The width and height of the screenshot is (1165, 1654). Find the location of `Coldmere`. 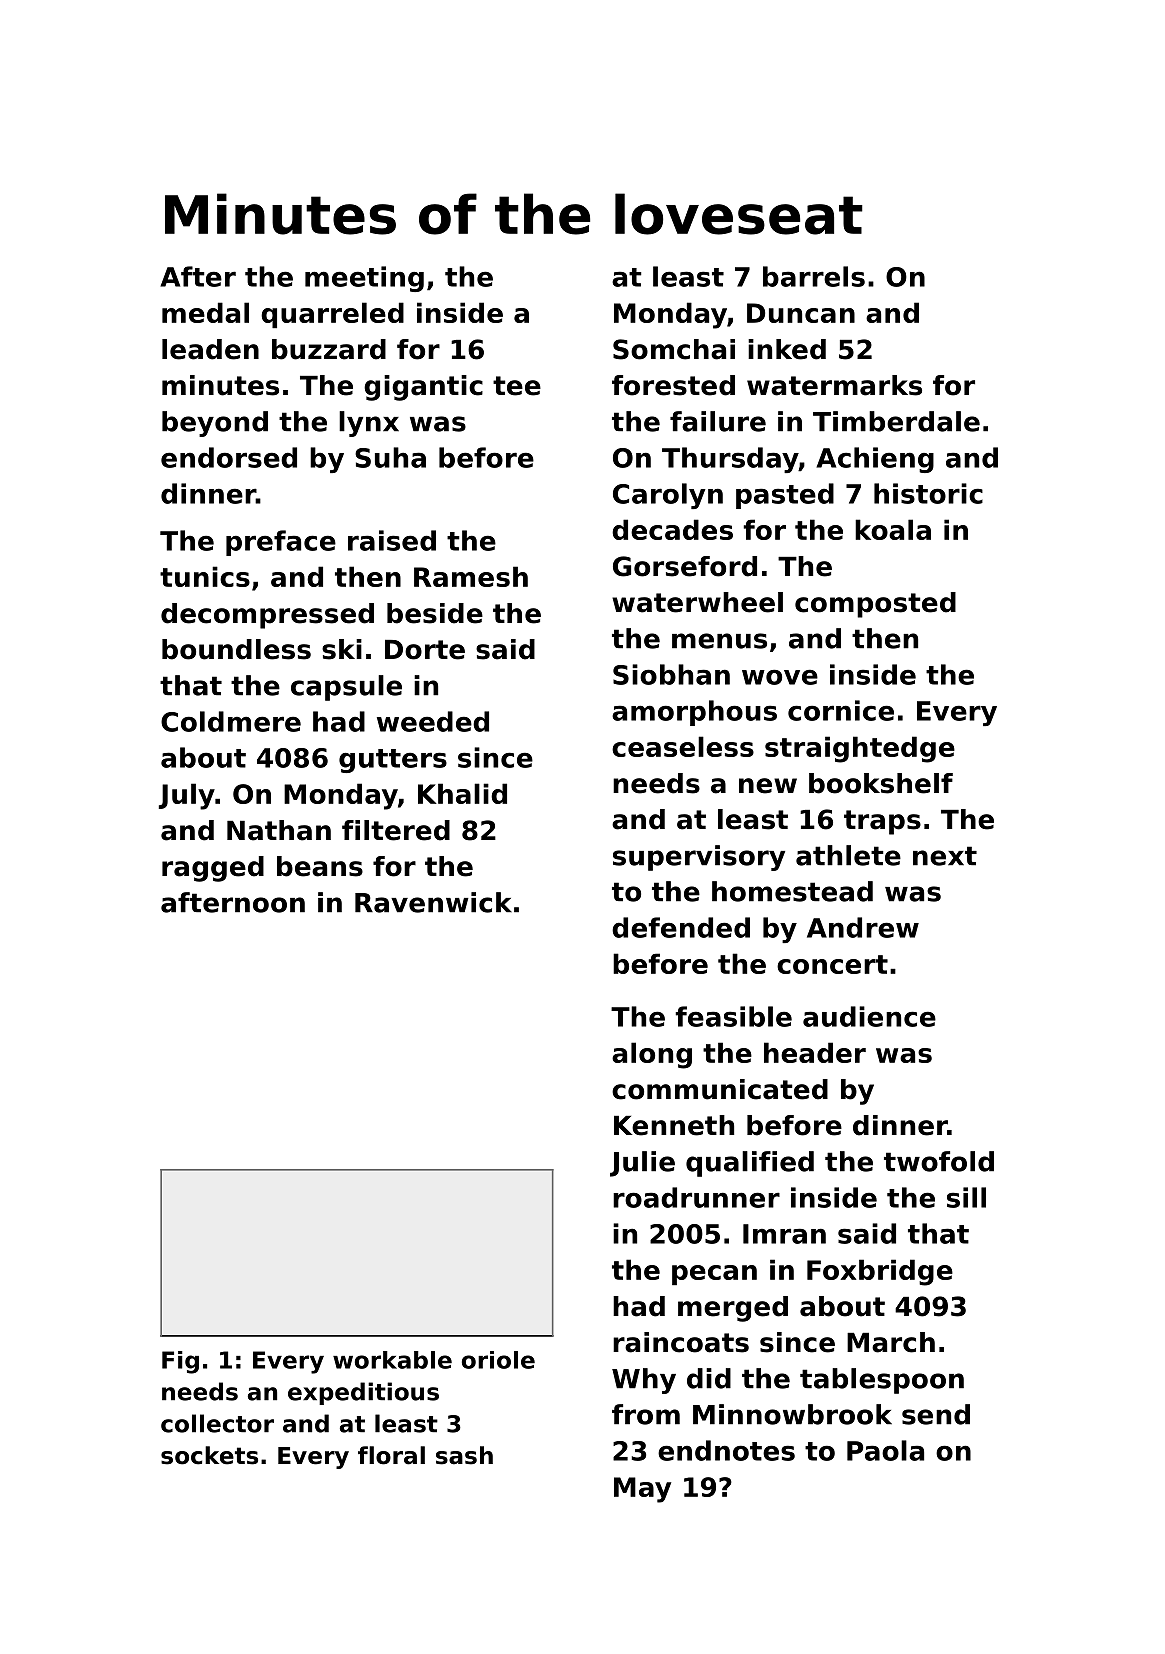

Coldmere is located at coordinates (231, 721).
